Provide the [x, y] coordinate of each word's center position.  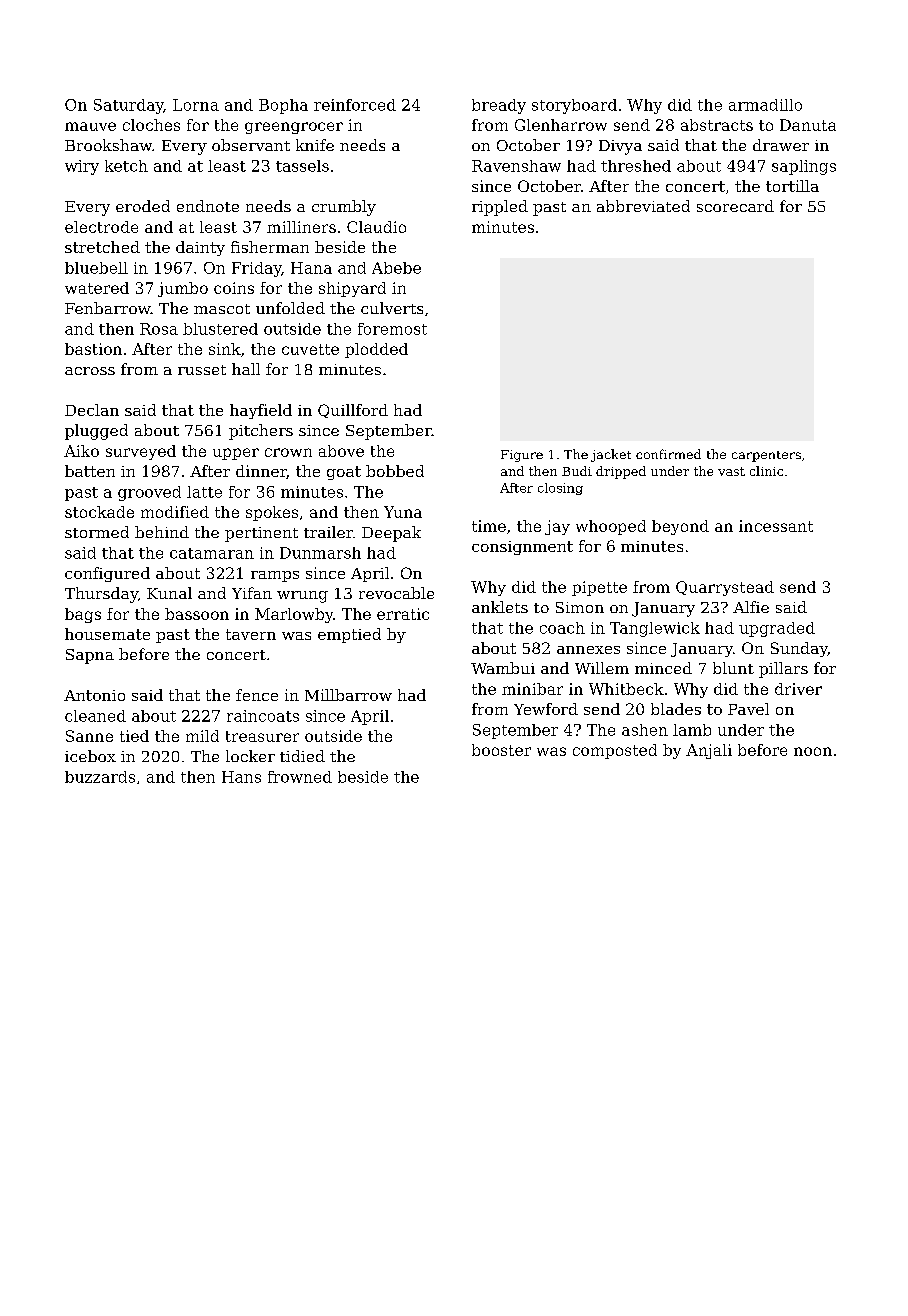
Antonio [94, 695]
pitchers [261, 432]
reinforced [355, 105]
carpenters [766, 456]
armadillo [765, 105]
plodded [376, 350]
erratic [403, 614]
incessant [776, 526]
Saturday [129, 106]
